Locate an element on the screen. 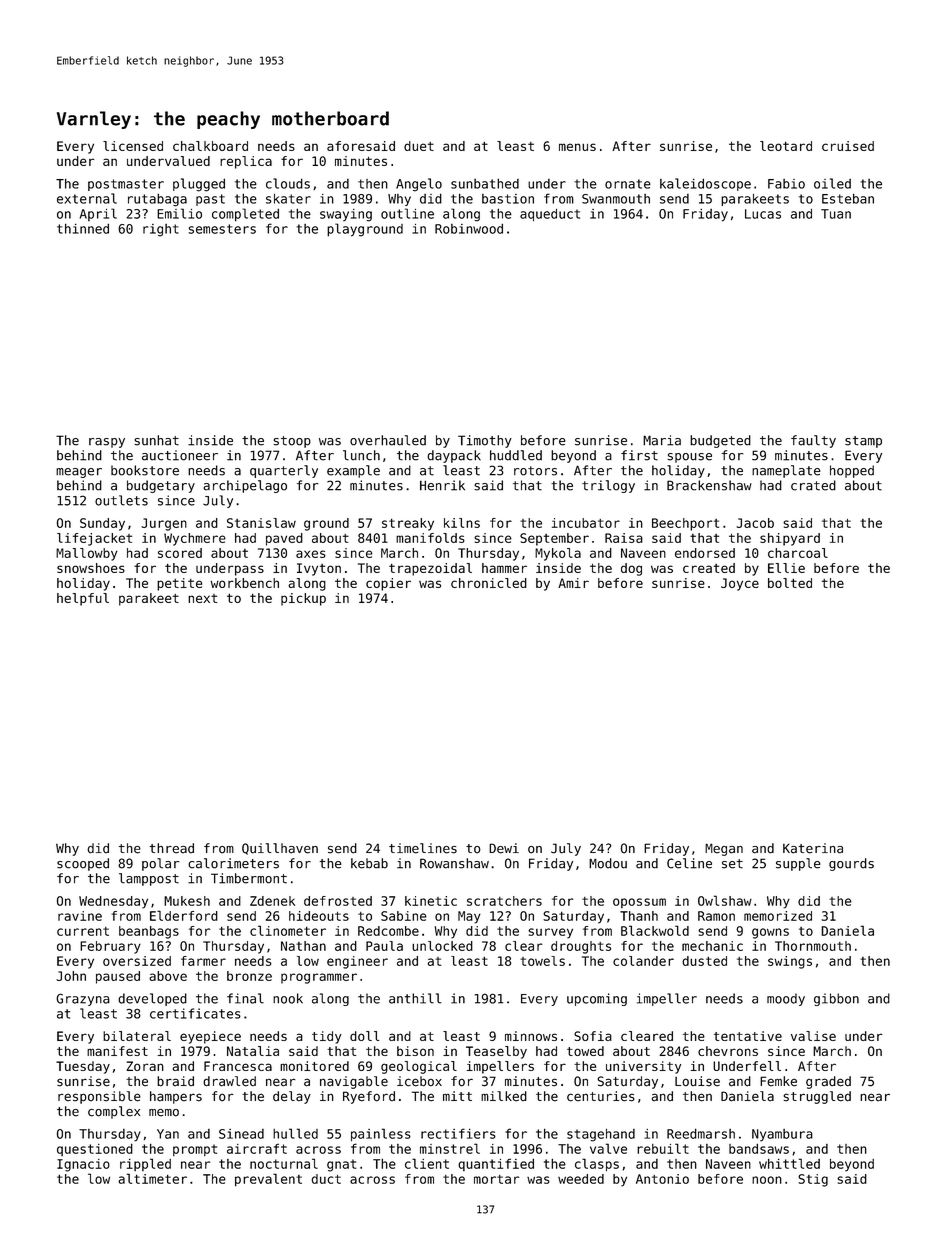 The width and height of the screenshot is (952, 1233). bolted is located at coordinates (790, 583).
